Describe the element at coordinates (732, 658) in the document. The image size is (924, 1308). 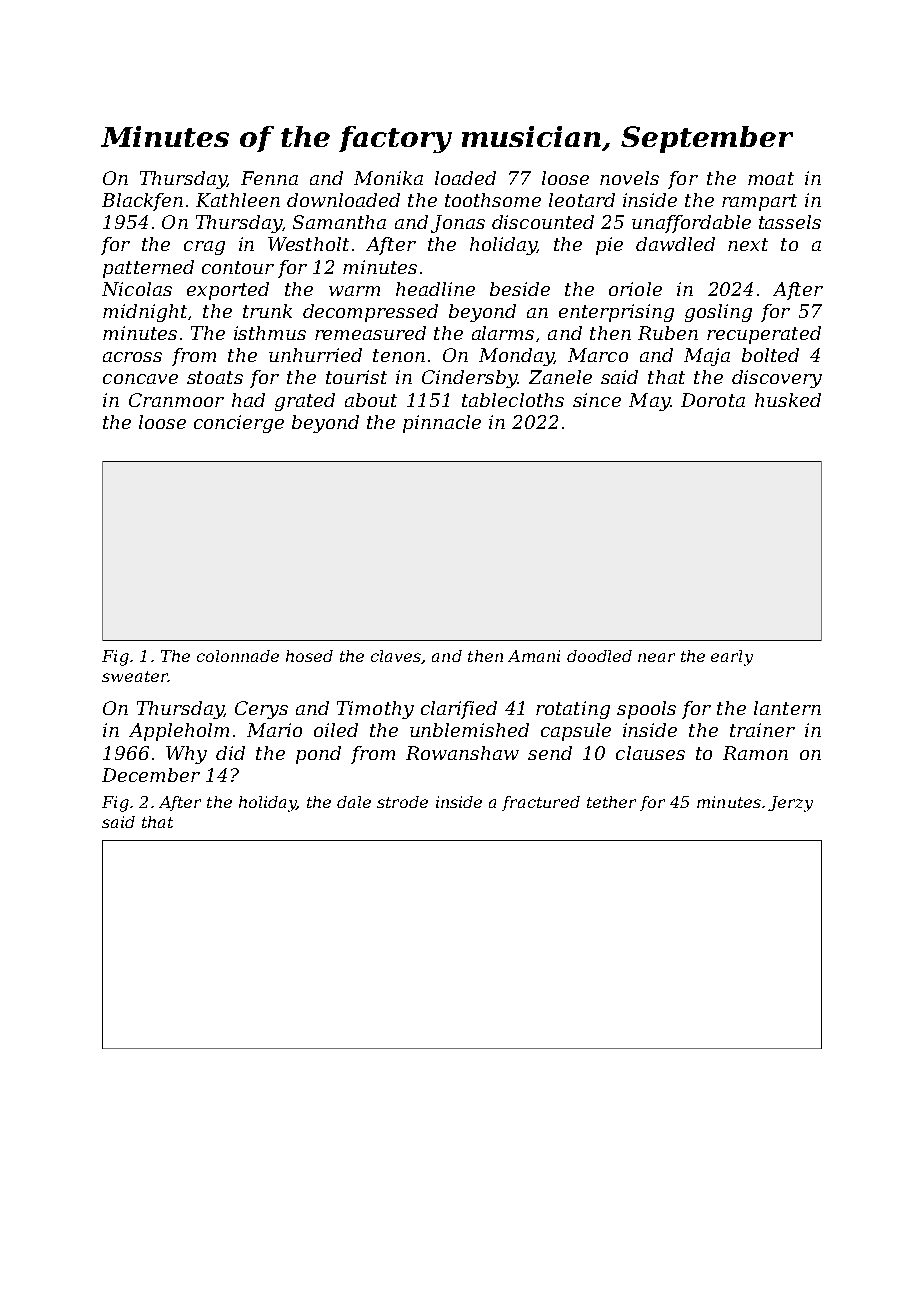
I see `early` at that location.
